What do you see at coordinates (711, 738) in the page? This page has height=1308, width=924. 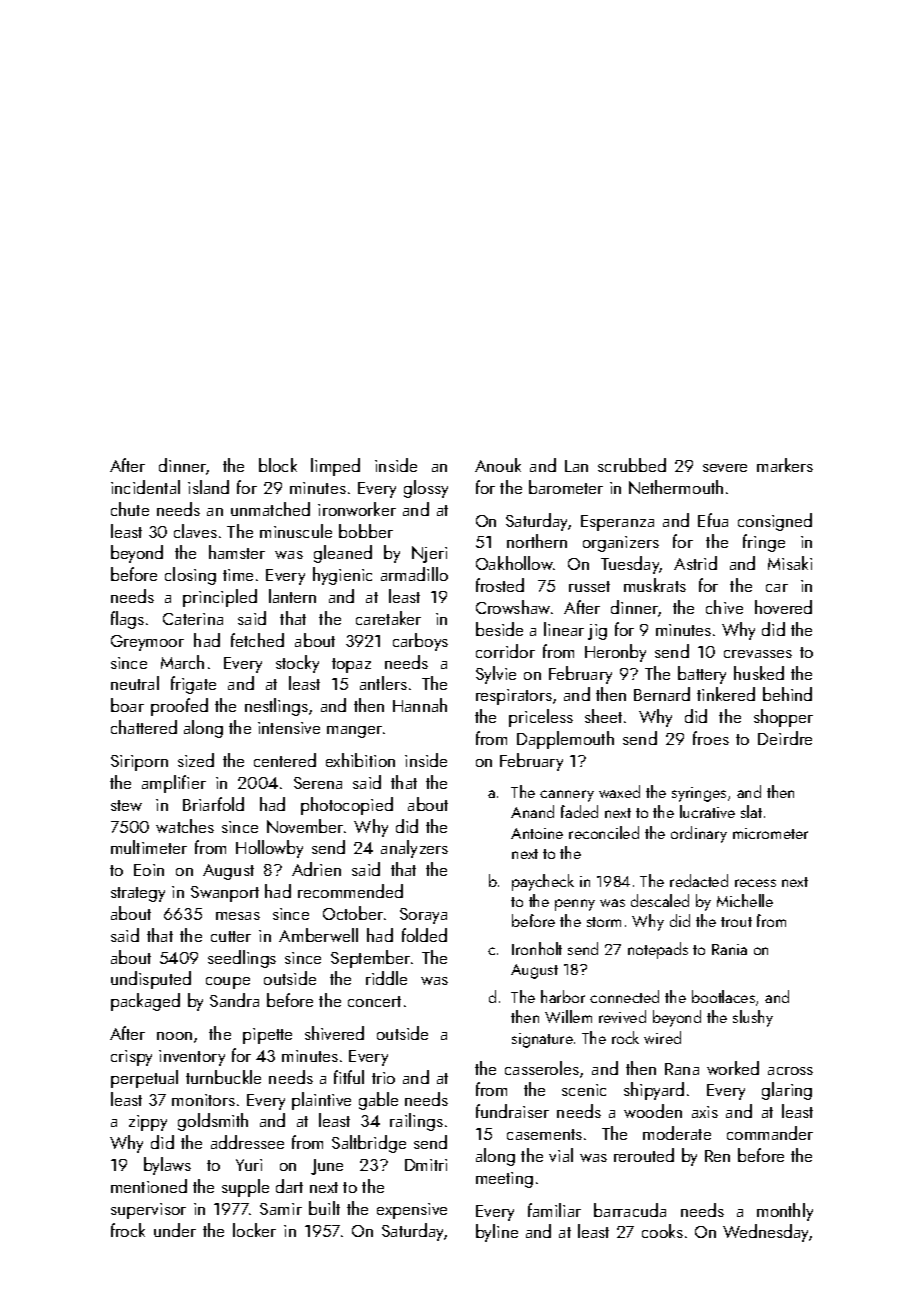 I see `froes` at bounding box center [711, 738].
